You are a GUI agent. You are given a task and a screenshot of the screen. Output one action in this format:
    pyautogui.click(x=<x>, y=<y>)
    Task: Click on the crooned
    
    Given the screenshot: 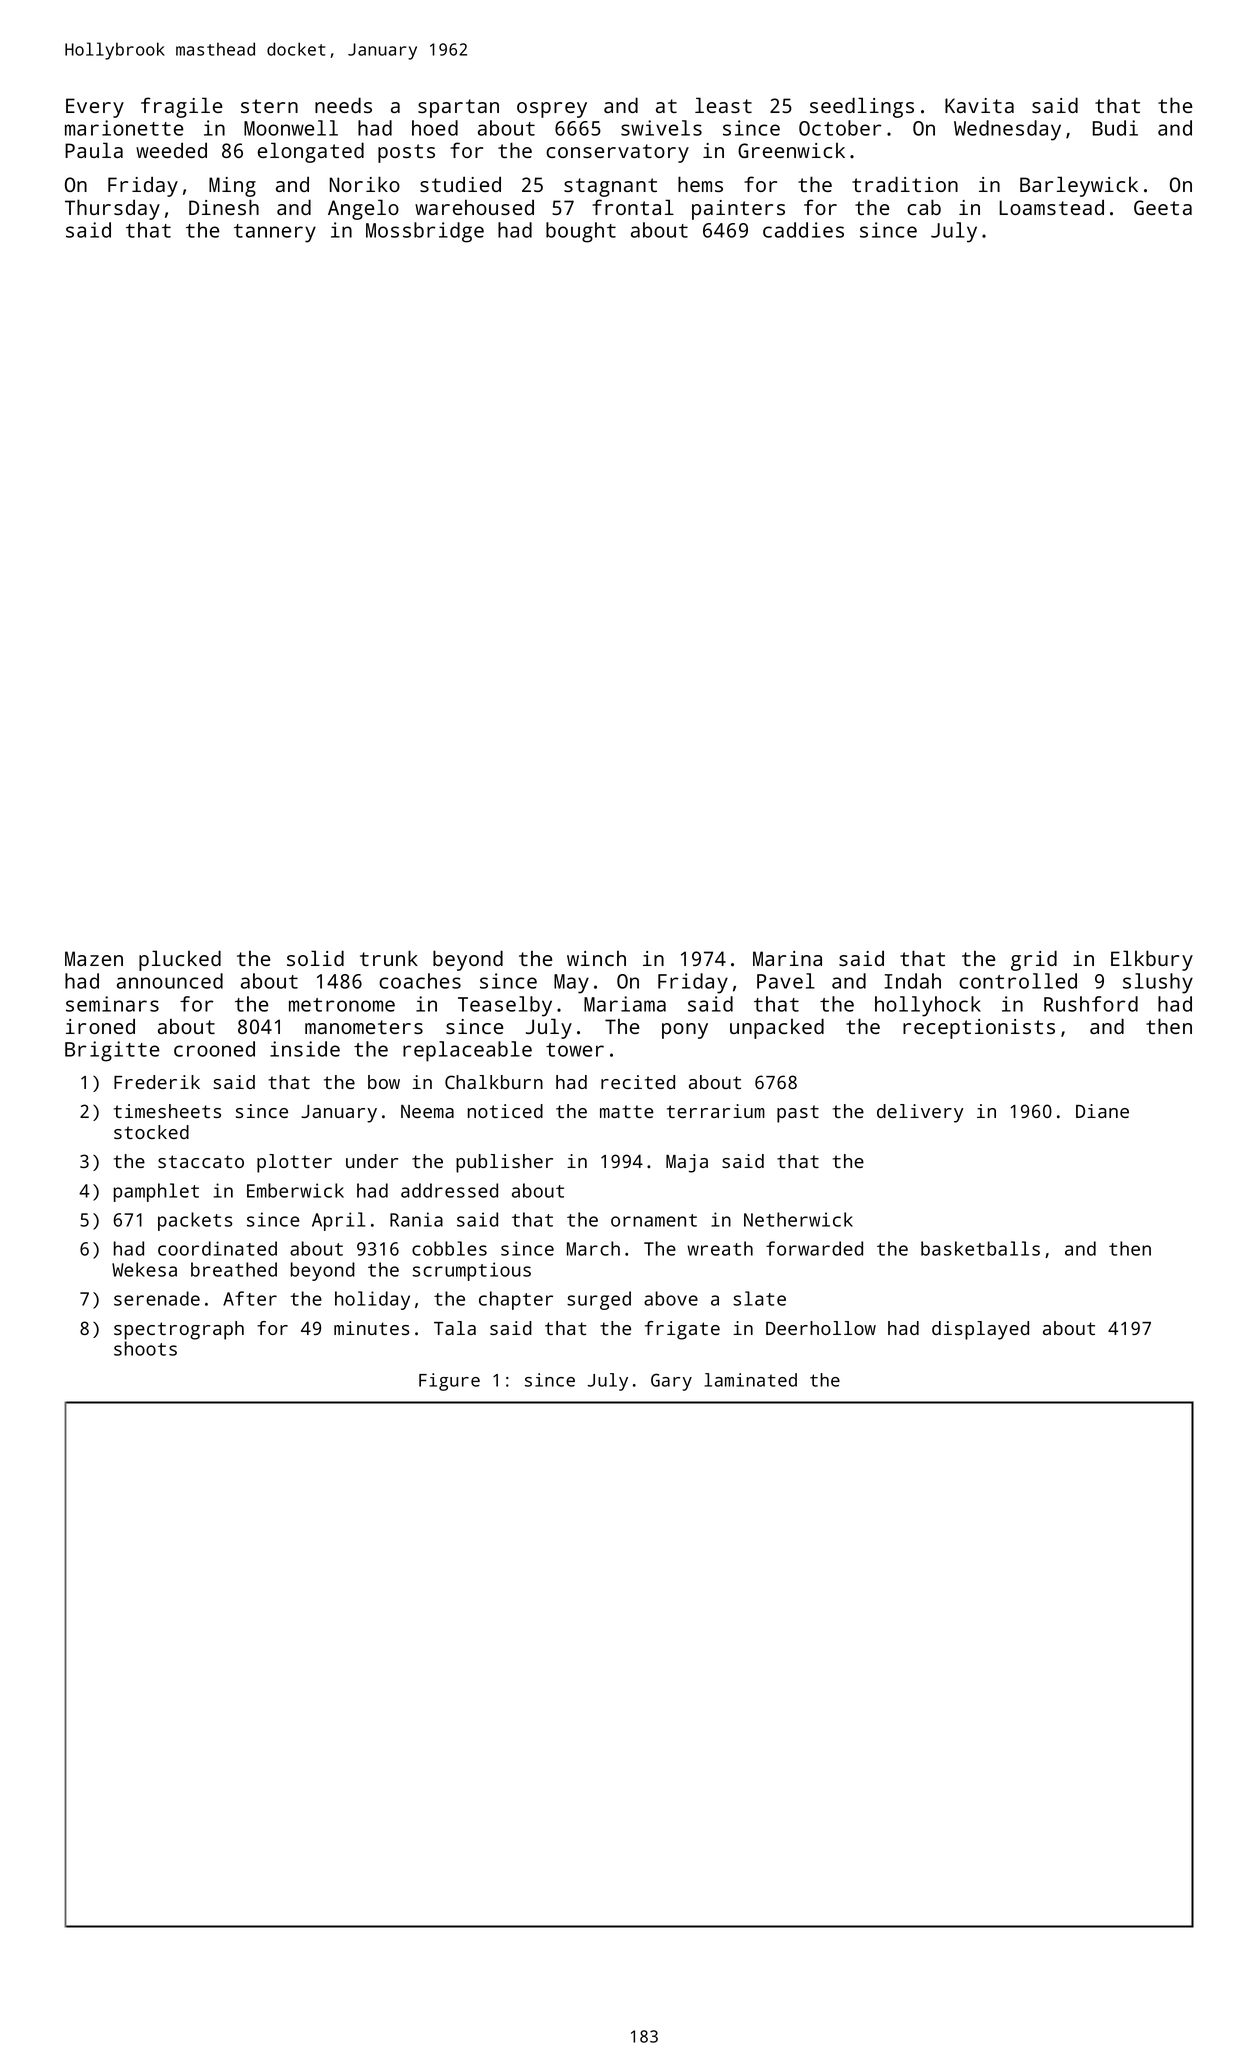 What is the action you would take?
    pyautogui.click(x=214, y=1049)
